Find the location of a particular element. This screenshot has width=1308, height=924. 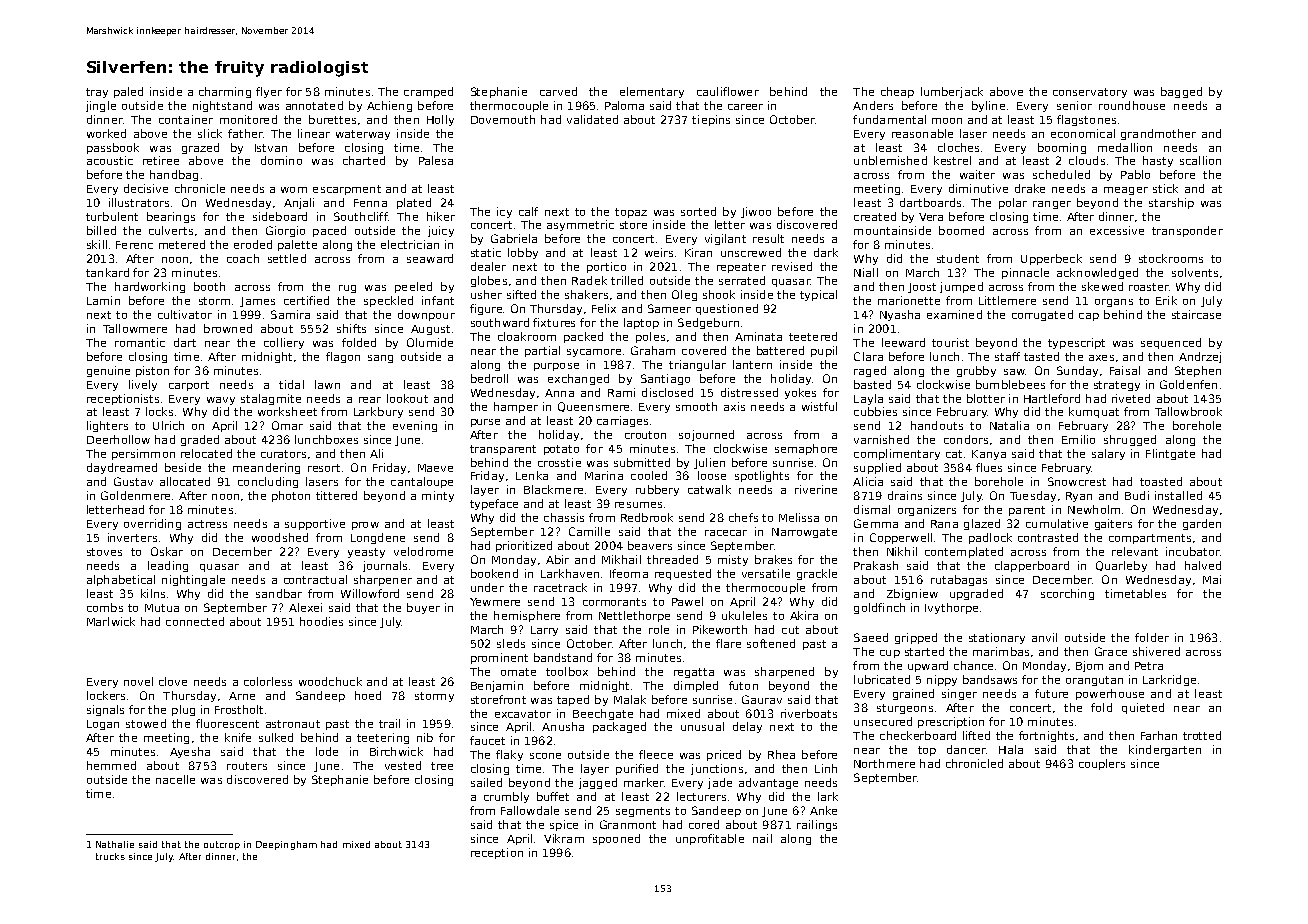

Sedgeburn is located at coordinates (708, 323).
